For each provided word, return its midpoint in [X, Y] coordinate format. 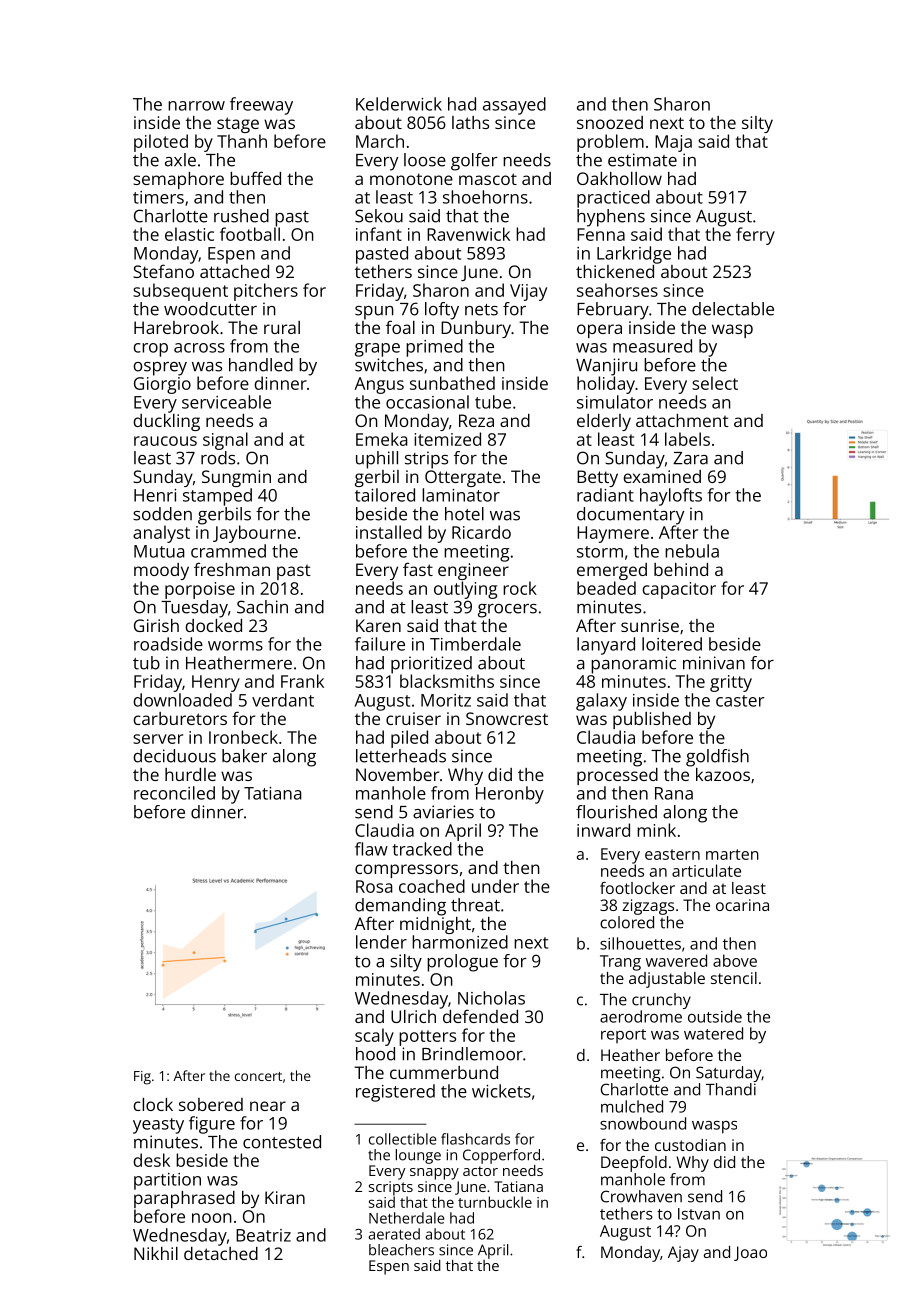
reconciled [174, 793]
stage [238, 125]
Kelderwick [399, 104]
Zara [690, 458]
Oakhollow [619, 178]
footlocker [637, 888]
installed [389, 532]
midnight [435, 925]
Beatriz [263, 1235]
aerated [394, 1234]
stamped [217, 497]
